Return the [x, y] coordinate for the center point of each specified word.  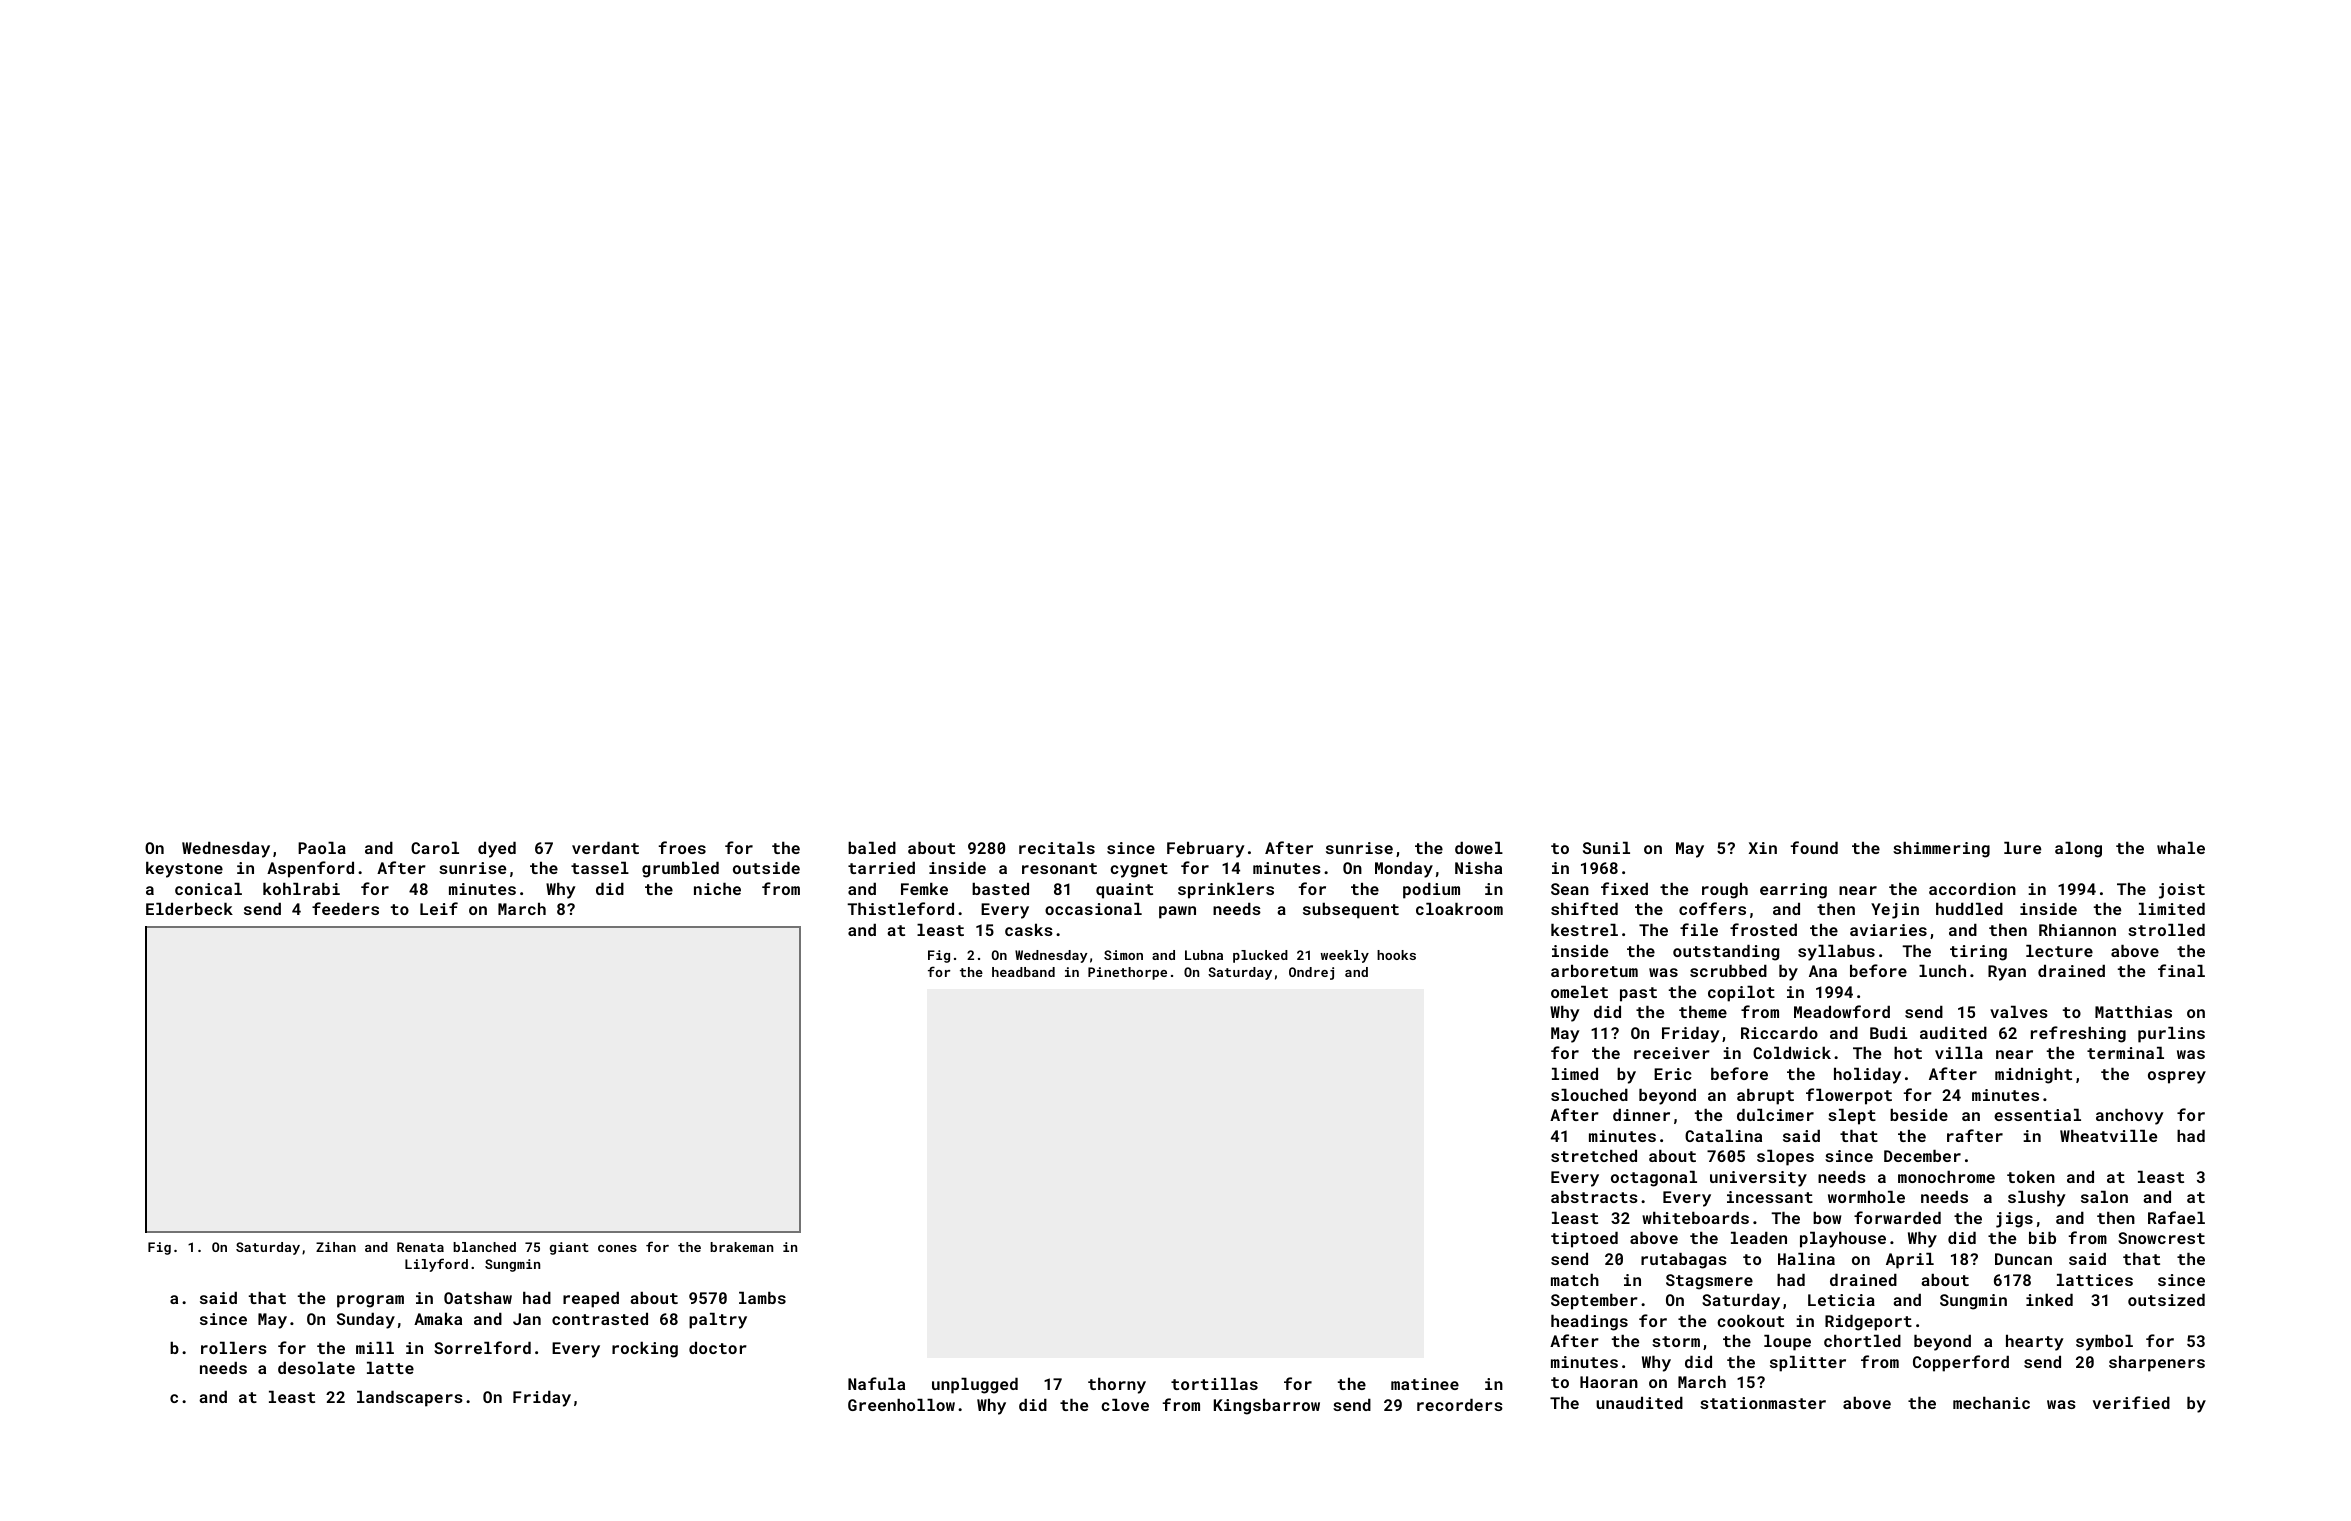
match [1575, 1280]
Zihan [336, 1247]
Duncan [2023, 1259]
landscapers [410, 1399]
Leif [439, 908]
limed [1575, 1074]
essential [2037, 1115]
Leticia [1841, 1300]
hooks [1396, 955]
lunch [1942, 971]
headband [1023, 972]
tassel [600, 868]
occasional [1093, 909]
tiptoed [1584, 1240]
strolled [2166, 930]
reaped [591, 1300]
